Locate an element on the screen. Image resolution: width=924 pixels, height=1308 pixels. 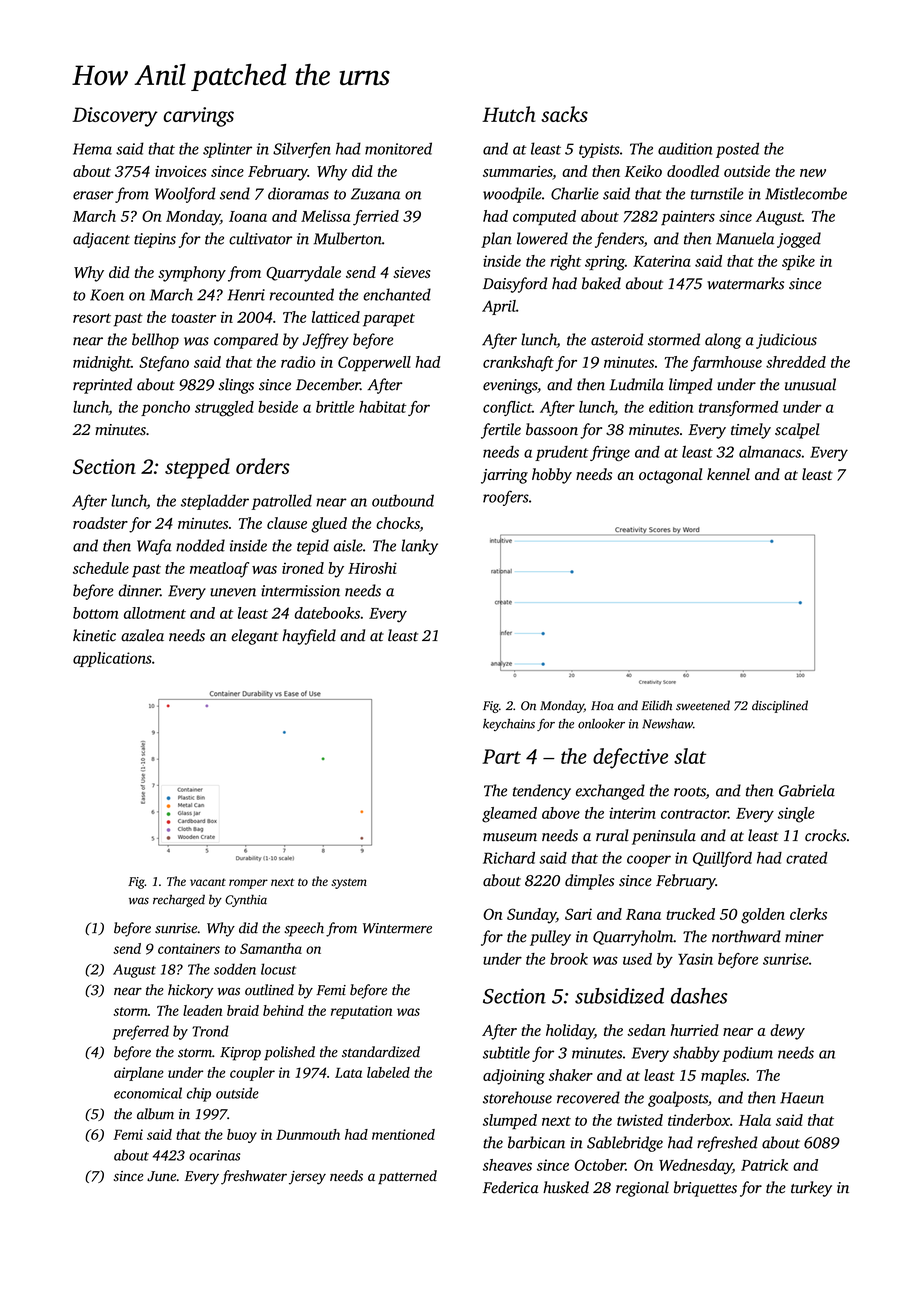
golden is located at coordinates (763, 916).
